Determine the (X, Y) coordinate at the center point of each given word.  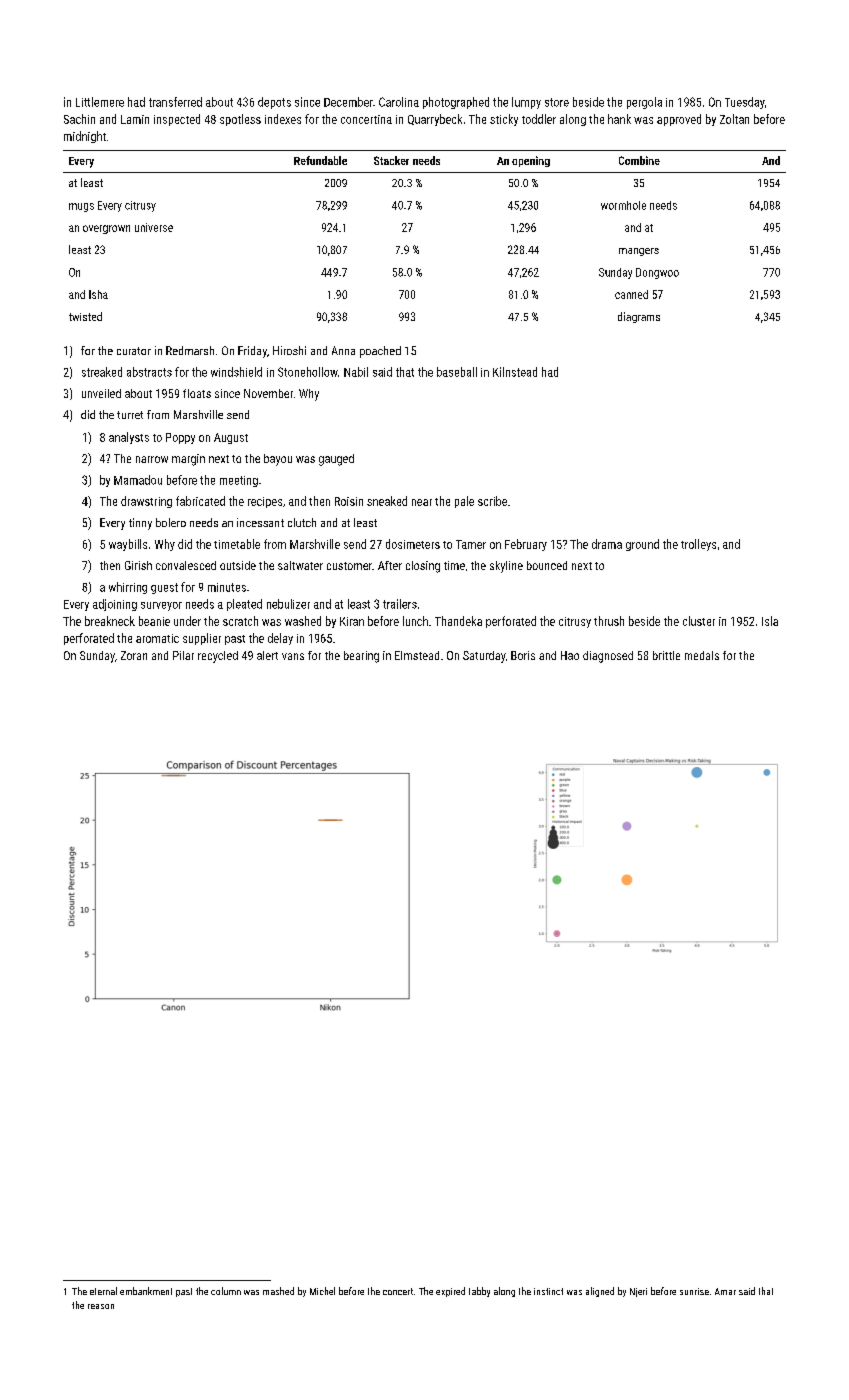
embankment (146, 1291)
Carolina (399, 102)
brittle (666, 655)
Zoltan (734, 119)
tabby (479, 1292)
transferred (175, 102)
